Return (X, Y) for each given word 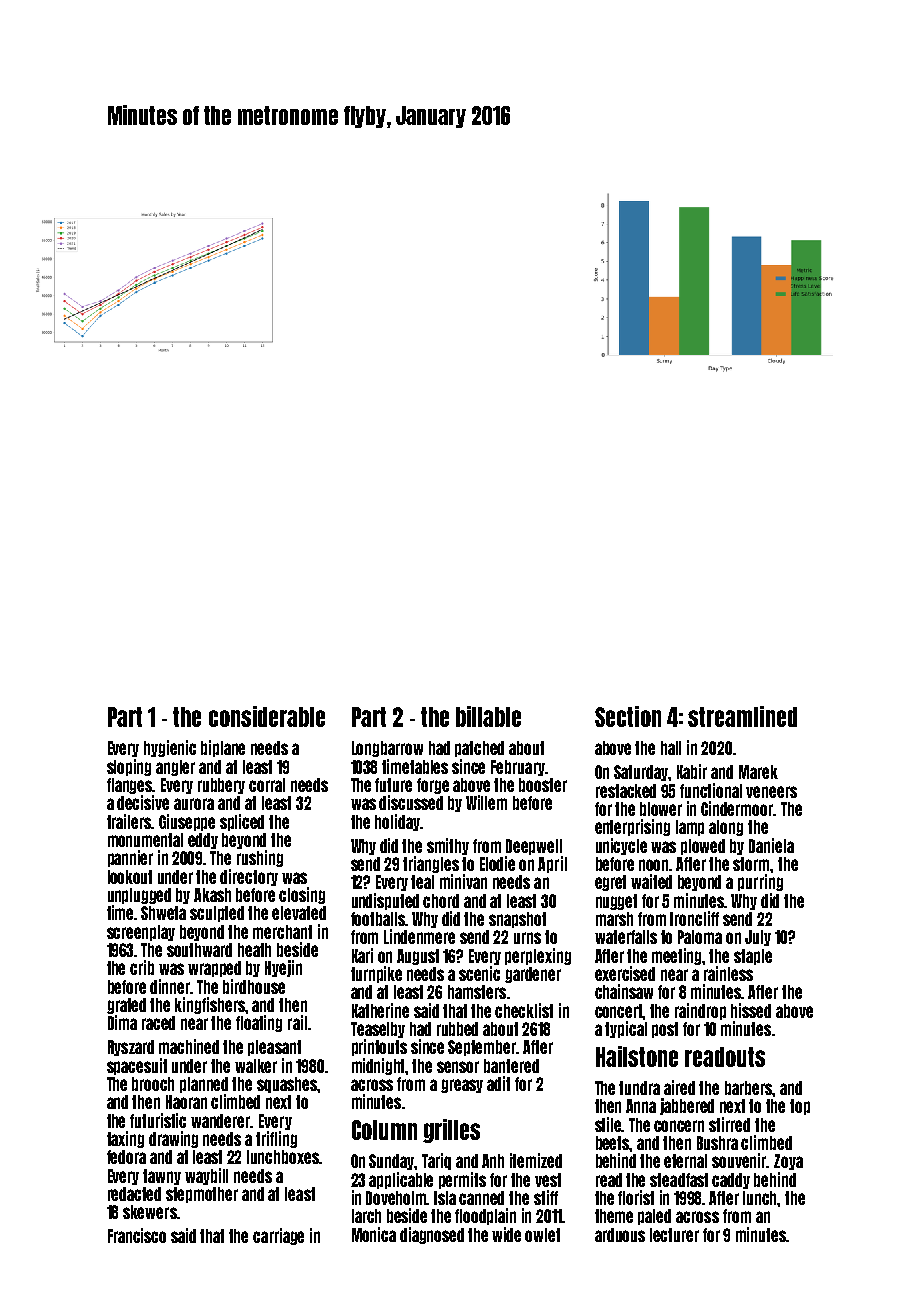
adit (498, 1083)
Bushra (717, 1143)
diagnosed (432, 1235)
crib (142, 967)
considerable (267, 716)
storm (752, 864)
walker (256, 1066)
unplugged (139, 896)
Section (628, 716)
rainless (728, 973)
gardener (533, 975)
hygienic (170, 748)
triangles (431, 864)
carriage (278, 1236)
